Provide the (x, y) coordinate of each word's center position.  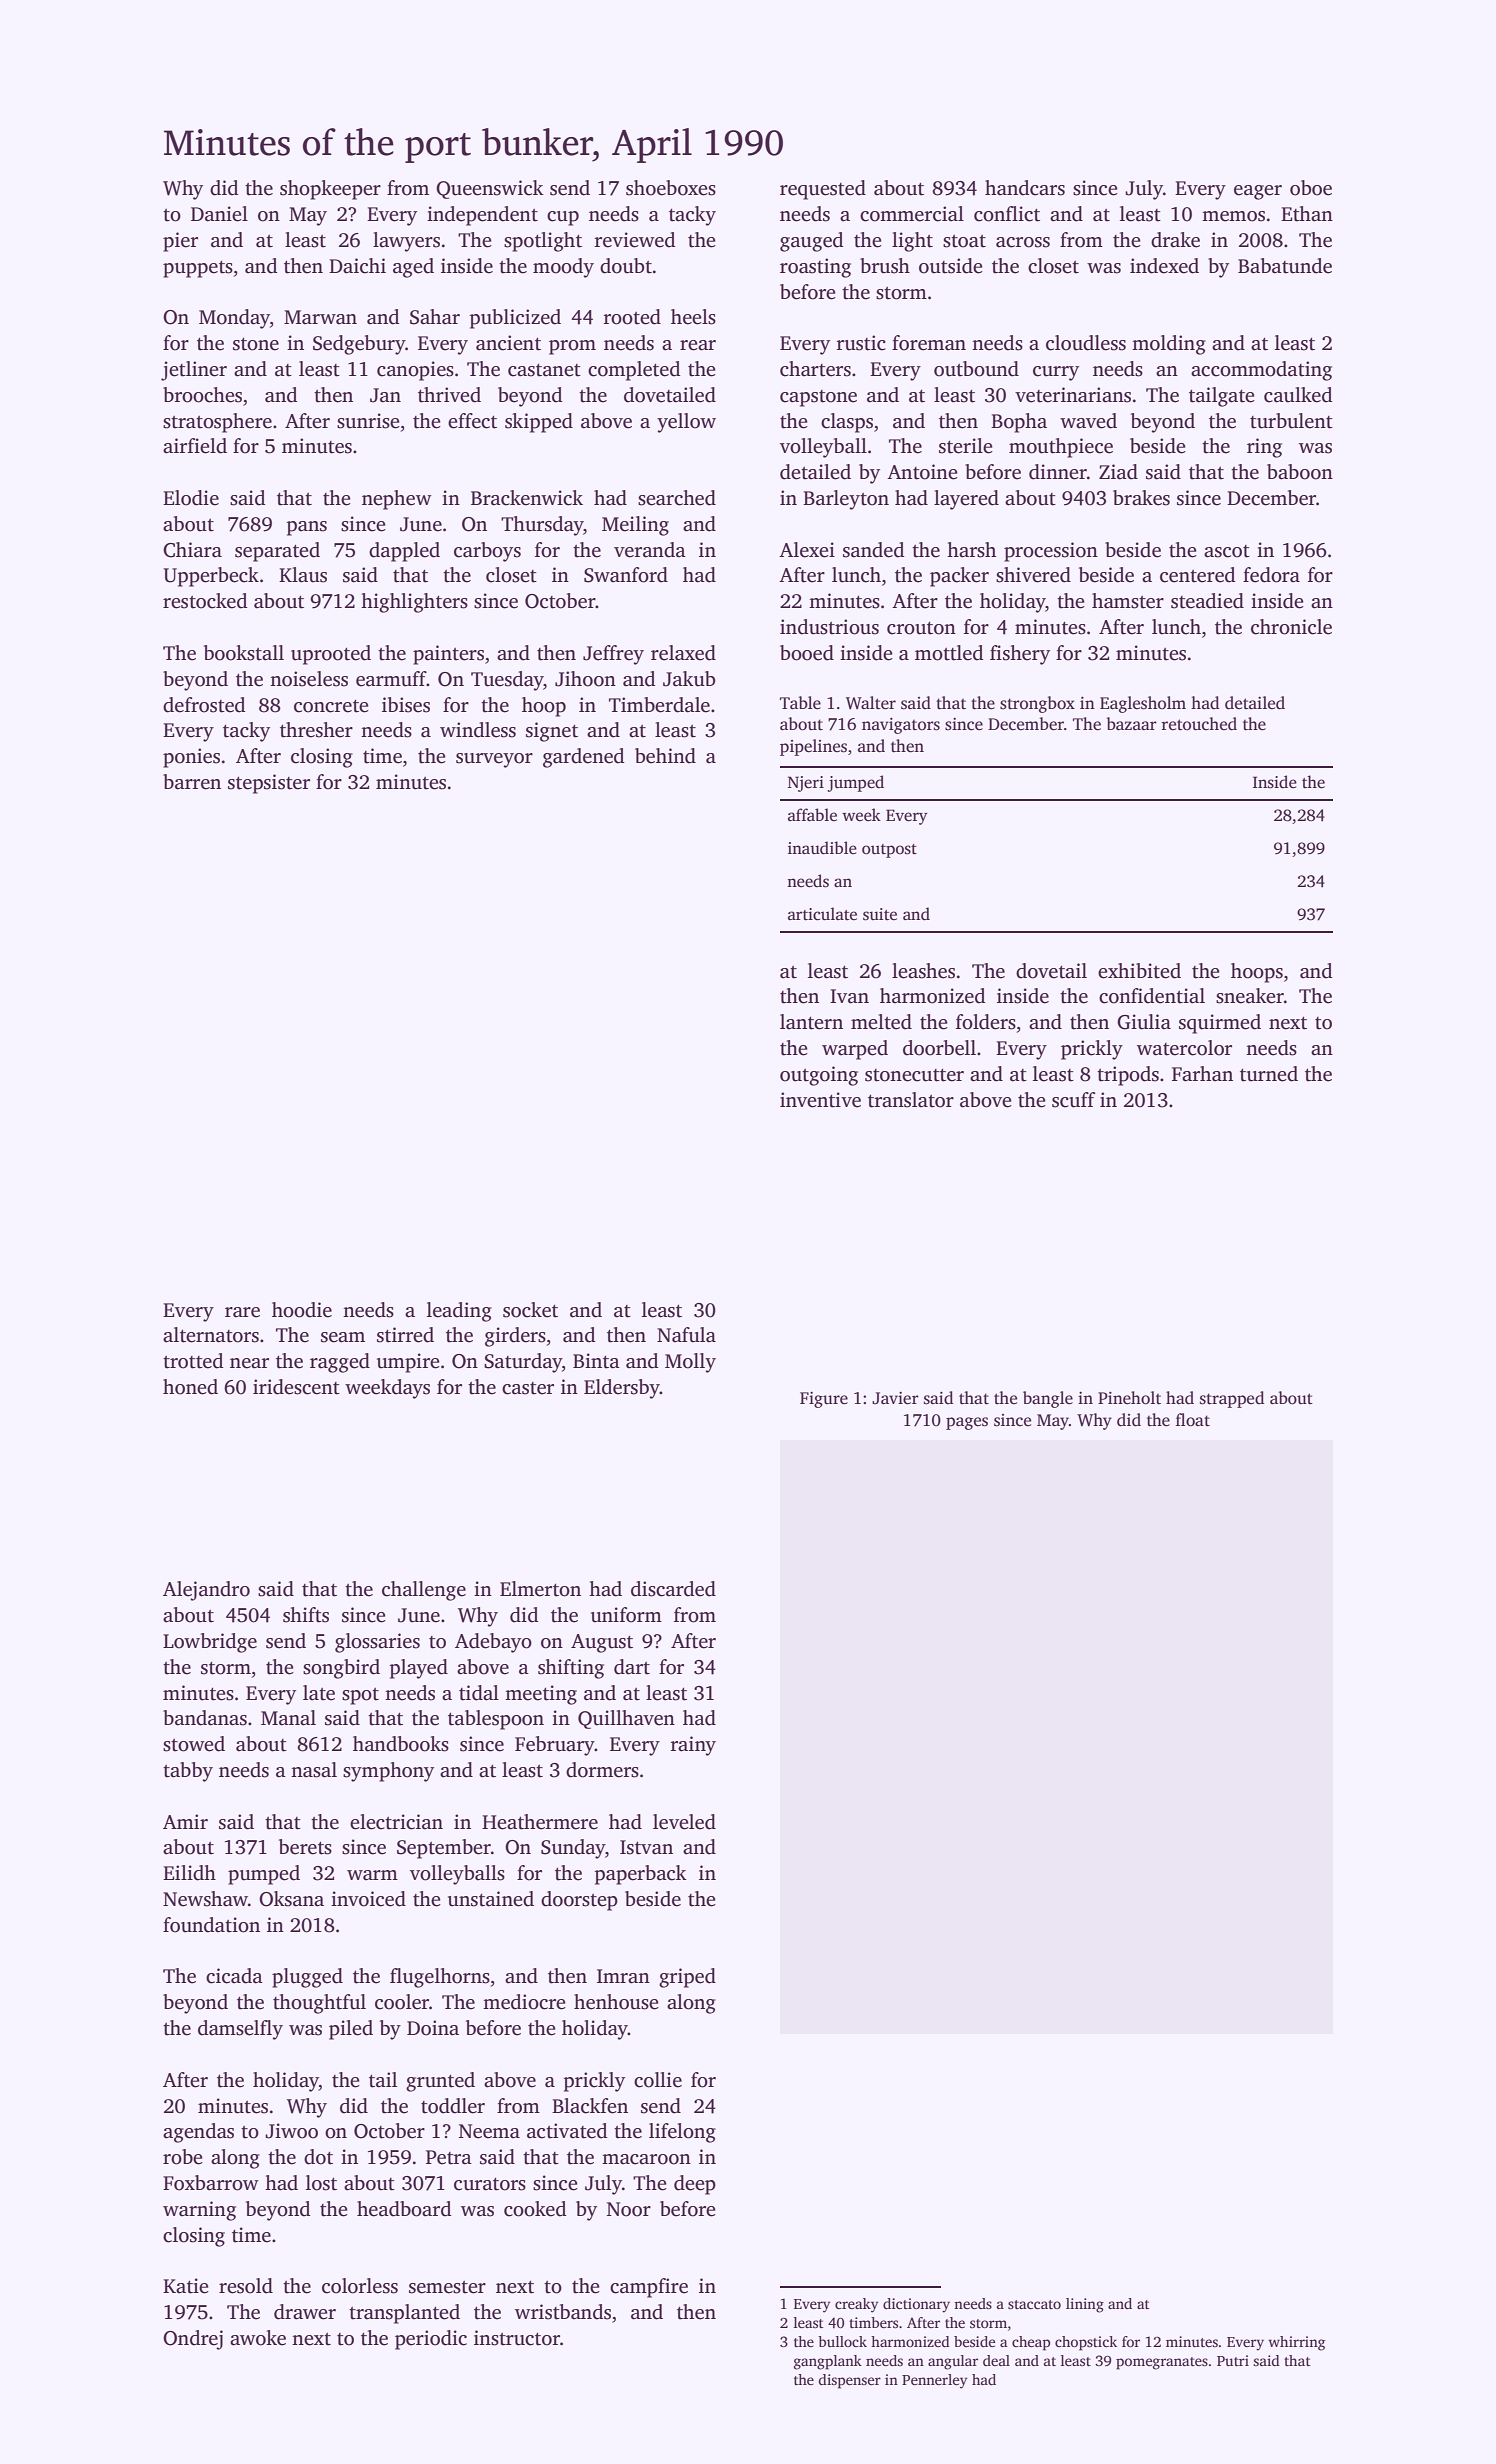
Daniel (219, 214)
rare (242, 1312)
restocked (205, 601)
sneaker (1250, 996)
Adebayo (493, 1643)
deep (695, 2185)
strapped (1232, 1399)
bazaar (1132, 723)
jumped (855, 783)
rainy (693, 1746)
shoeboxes (671, 188)
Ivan (849, 996)
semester (447, 2287)
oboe (1311, 188)
